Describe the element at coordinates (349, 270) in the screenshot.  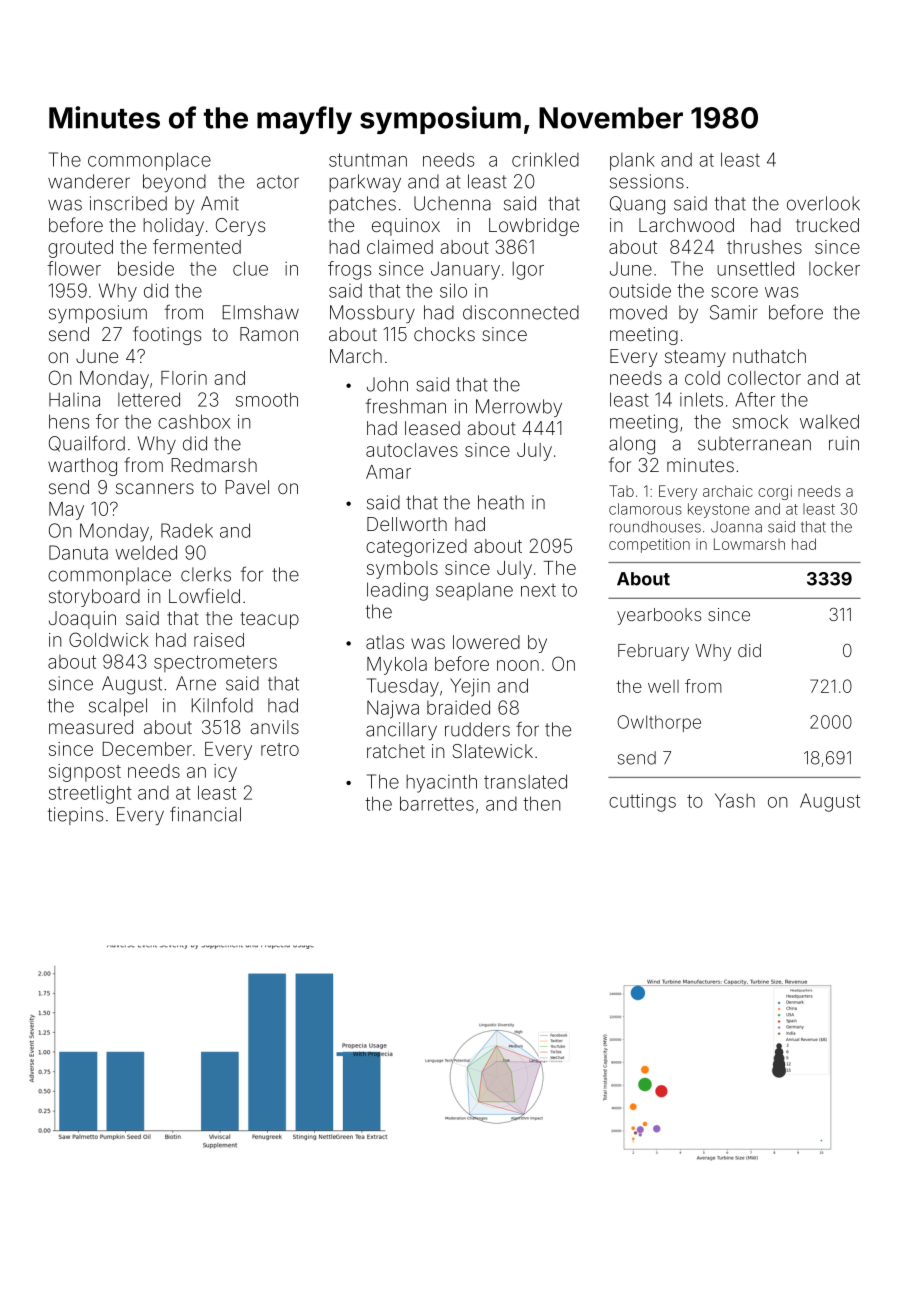
I see `frogs` at that location.
